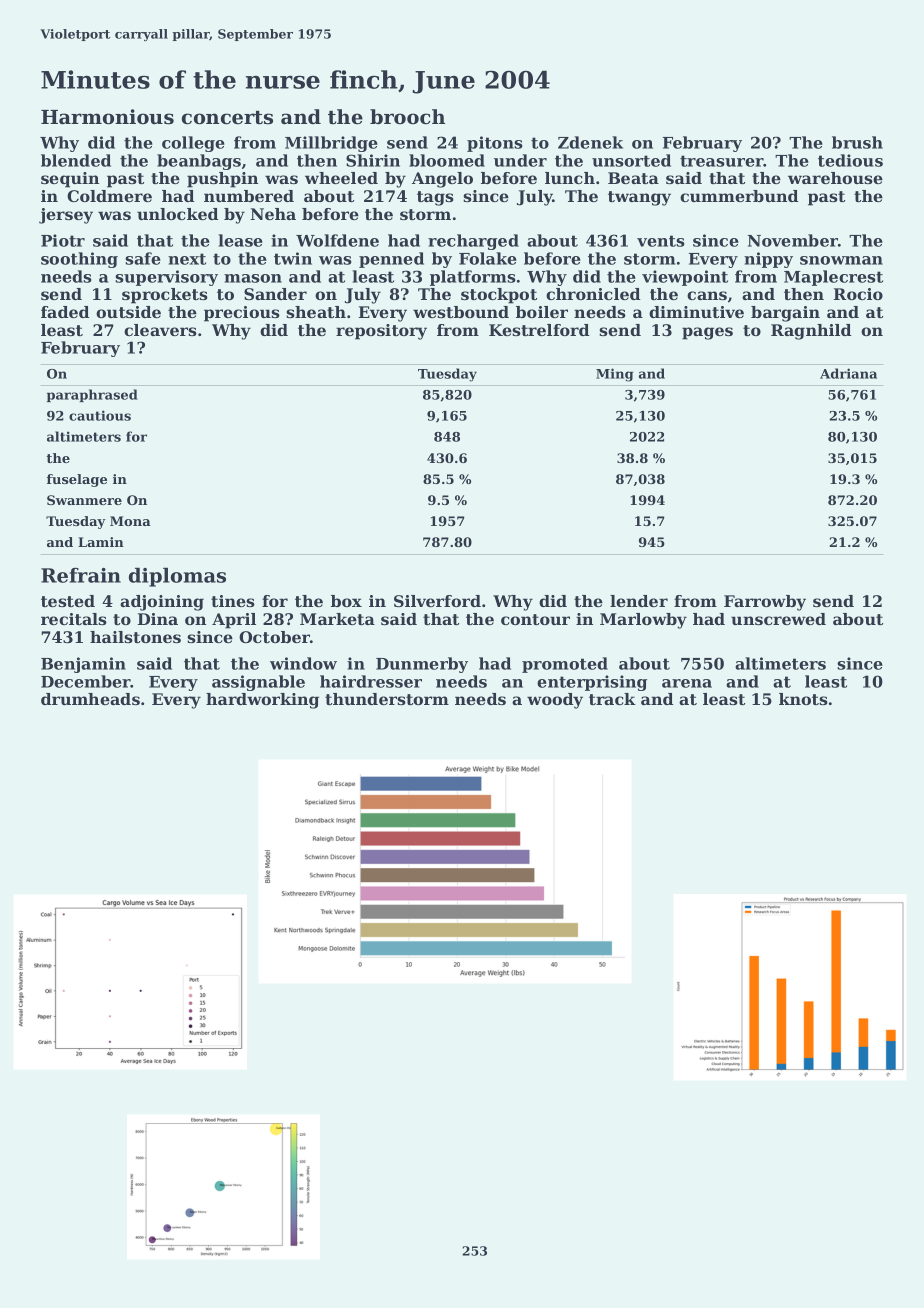  What do you see at coordinates (437, 601) in the page?
I see `Silverford` at bounding box center [437, 601].
